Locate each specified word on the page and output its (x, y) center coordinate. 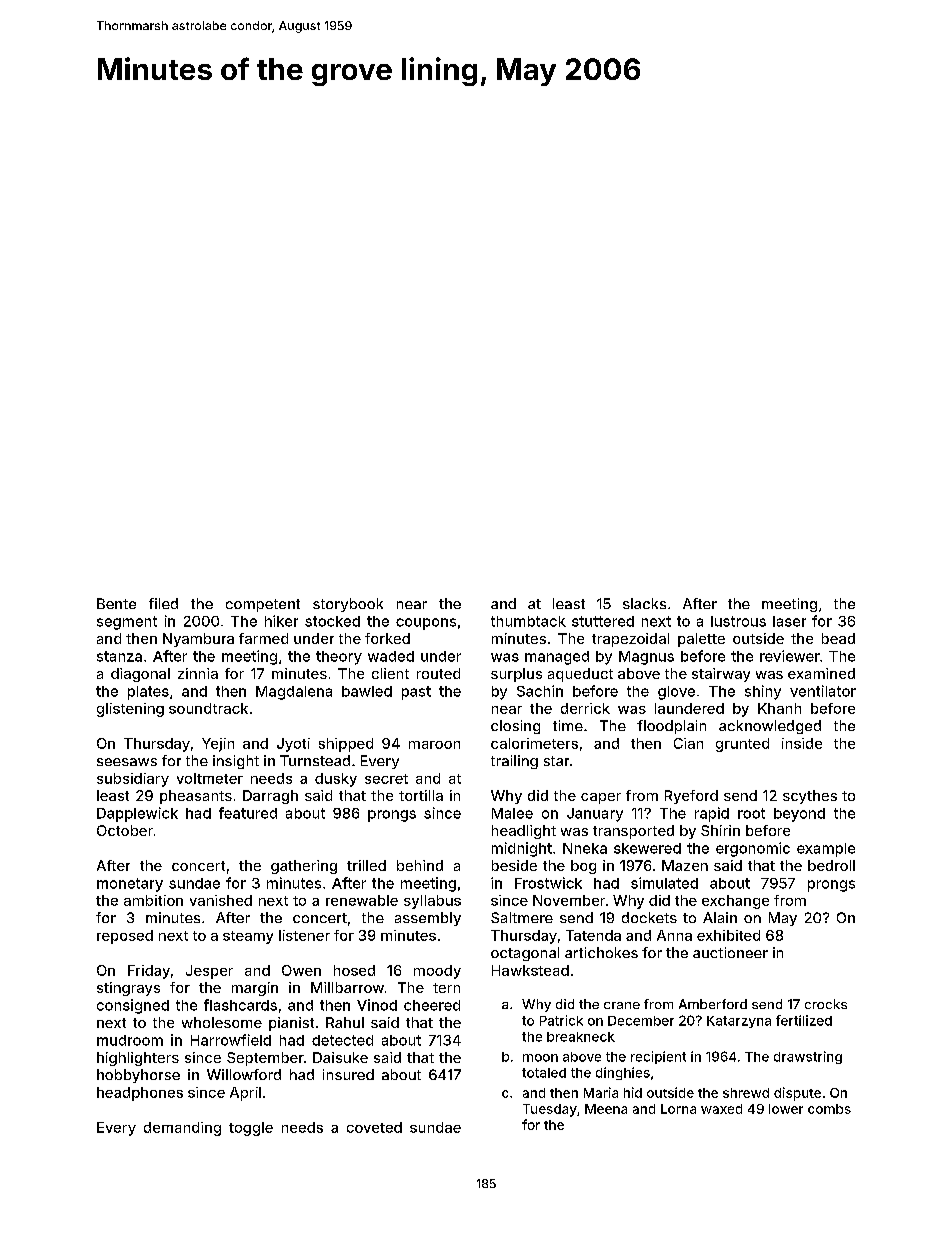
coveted (374, 1127)
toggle (251, 1129)
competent (263, 605)
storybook (348, 605)
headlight (524, 832)
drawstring (808, 1057)
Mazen (685, 865)
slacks (644, 603)
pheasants (196, 797)
